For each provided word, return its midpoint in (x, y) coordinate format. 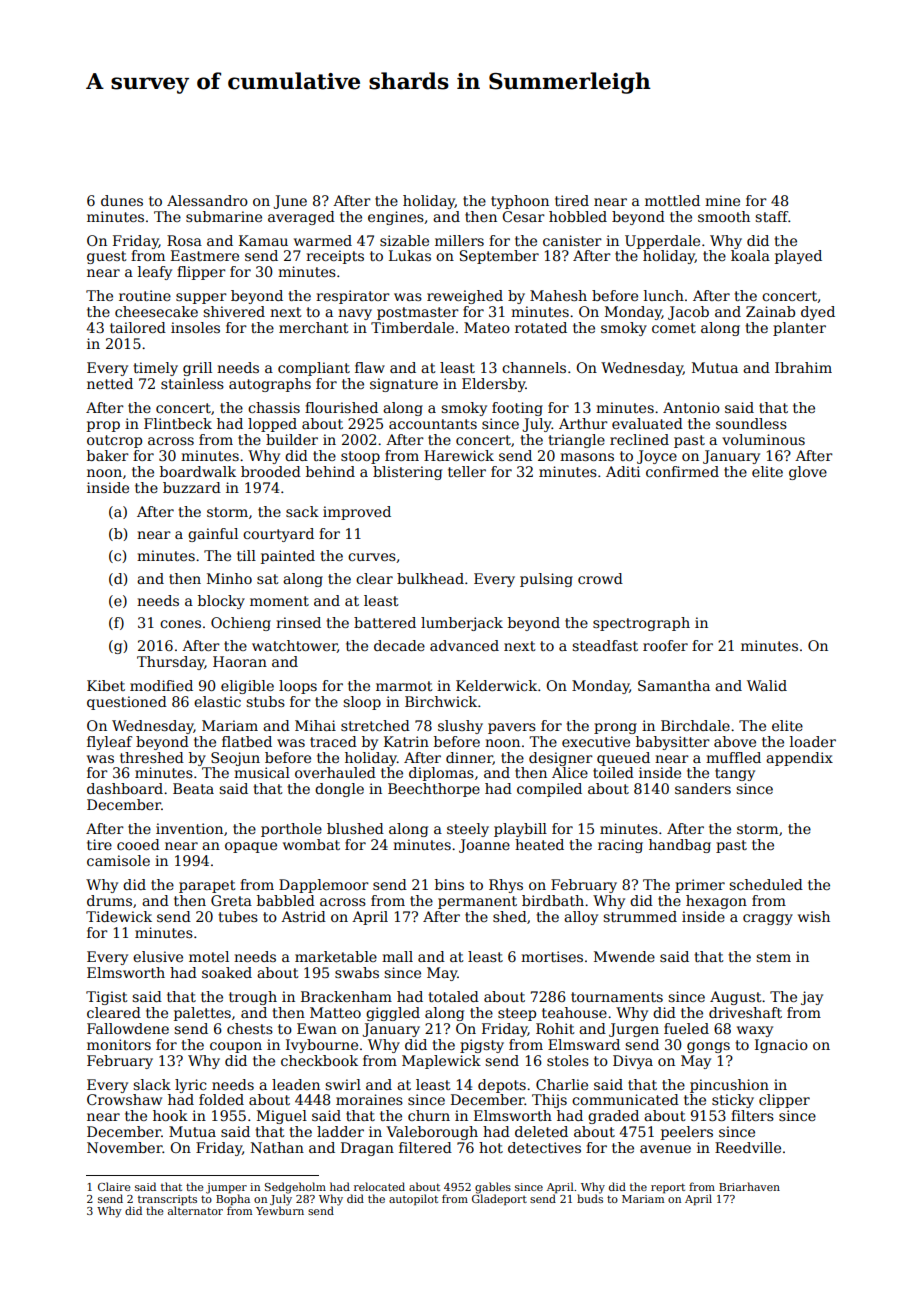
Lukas (410, 255)
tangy (735, 774)
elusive (158, 956)
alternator (195, 1210)
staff (771, 216)
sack (302, 511)
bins (449, 884)
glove (808, 473)
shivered (234, 311)
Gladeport (499, 1200)
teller (467, 471)
